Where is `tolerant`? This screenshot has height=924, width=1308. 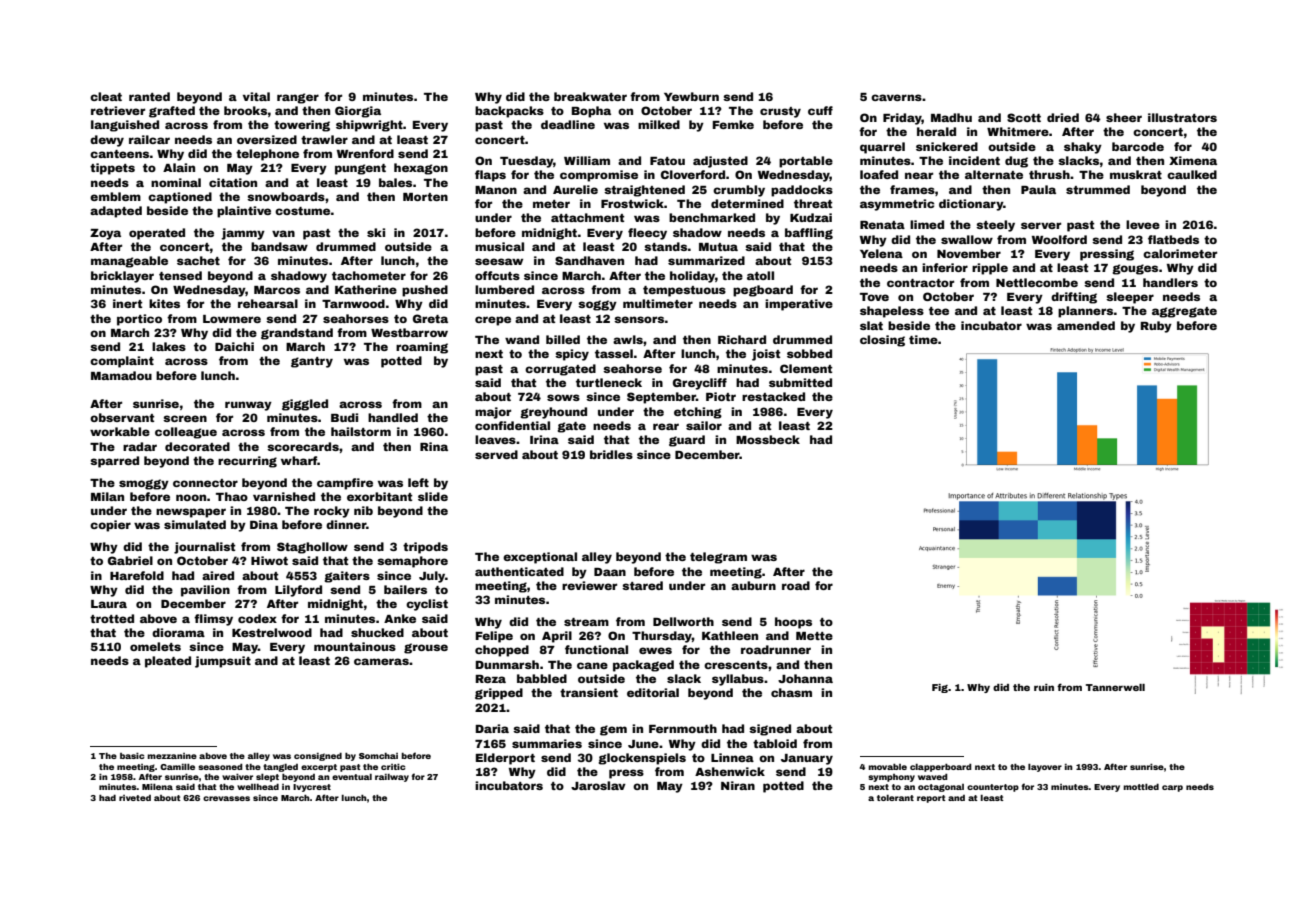 tolerant is located at coordinates (895, 798).
